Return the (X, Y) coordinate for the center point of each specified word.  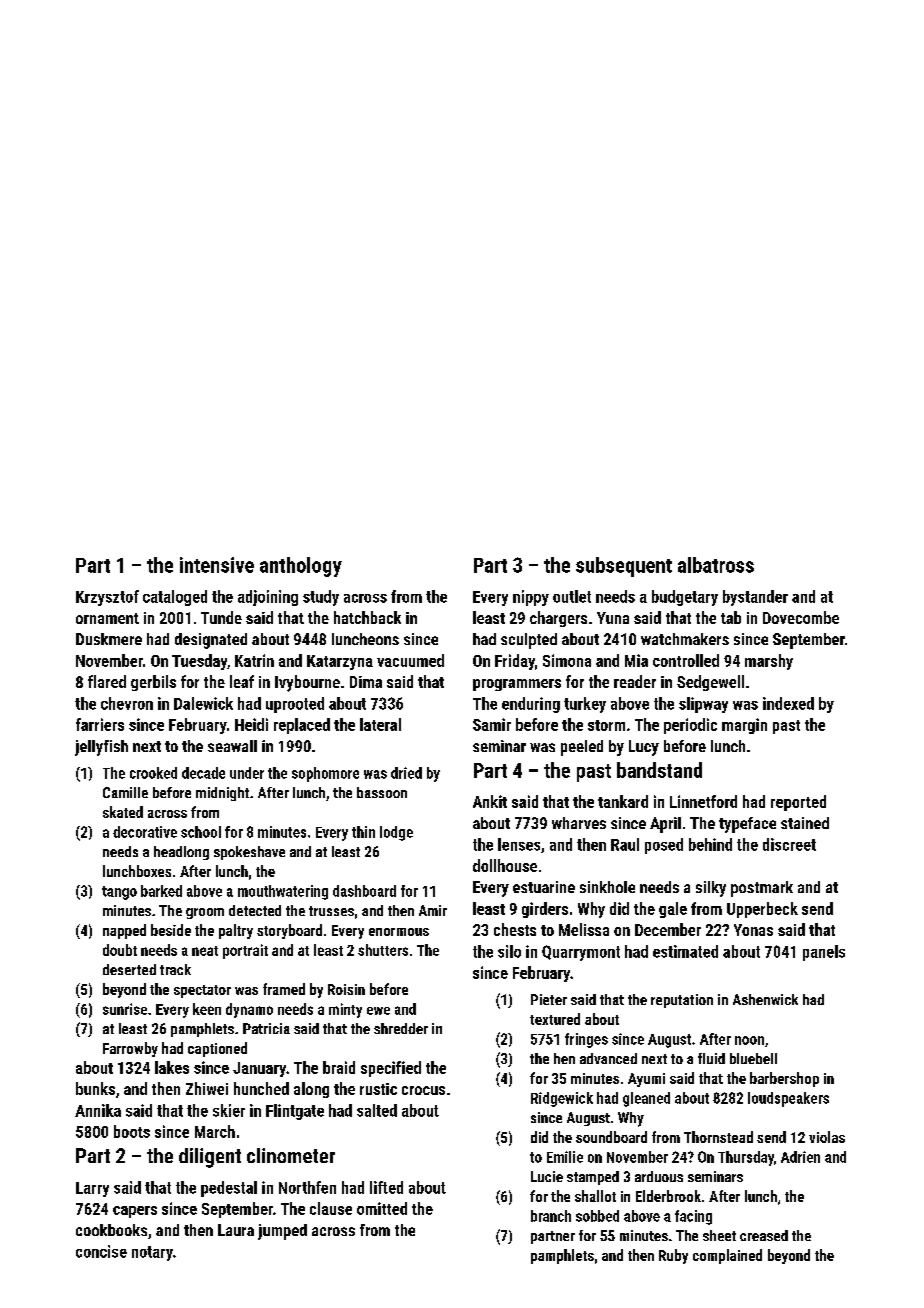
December (668, 929)
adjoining (268, 598)
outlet (572, 596)
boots (132, 1131)
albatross (716, 565)
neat (205, 951)
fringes (586, 1040)
